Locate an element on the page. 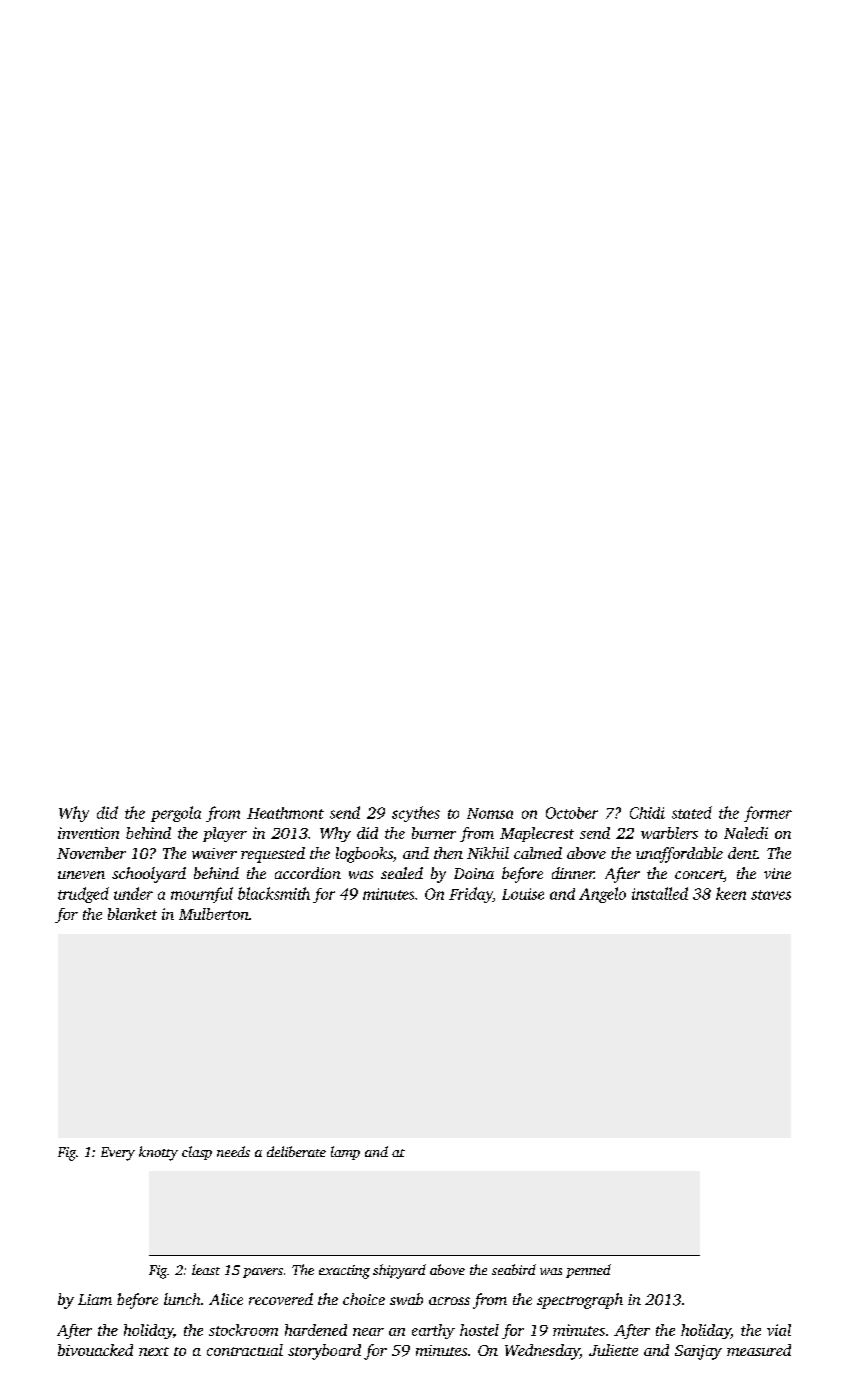  installed is located at coordinates (660, 893).
